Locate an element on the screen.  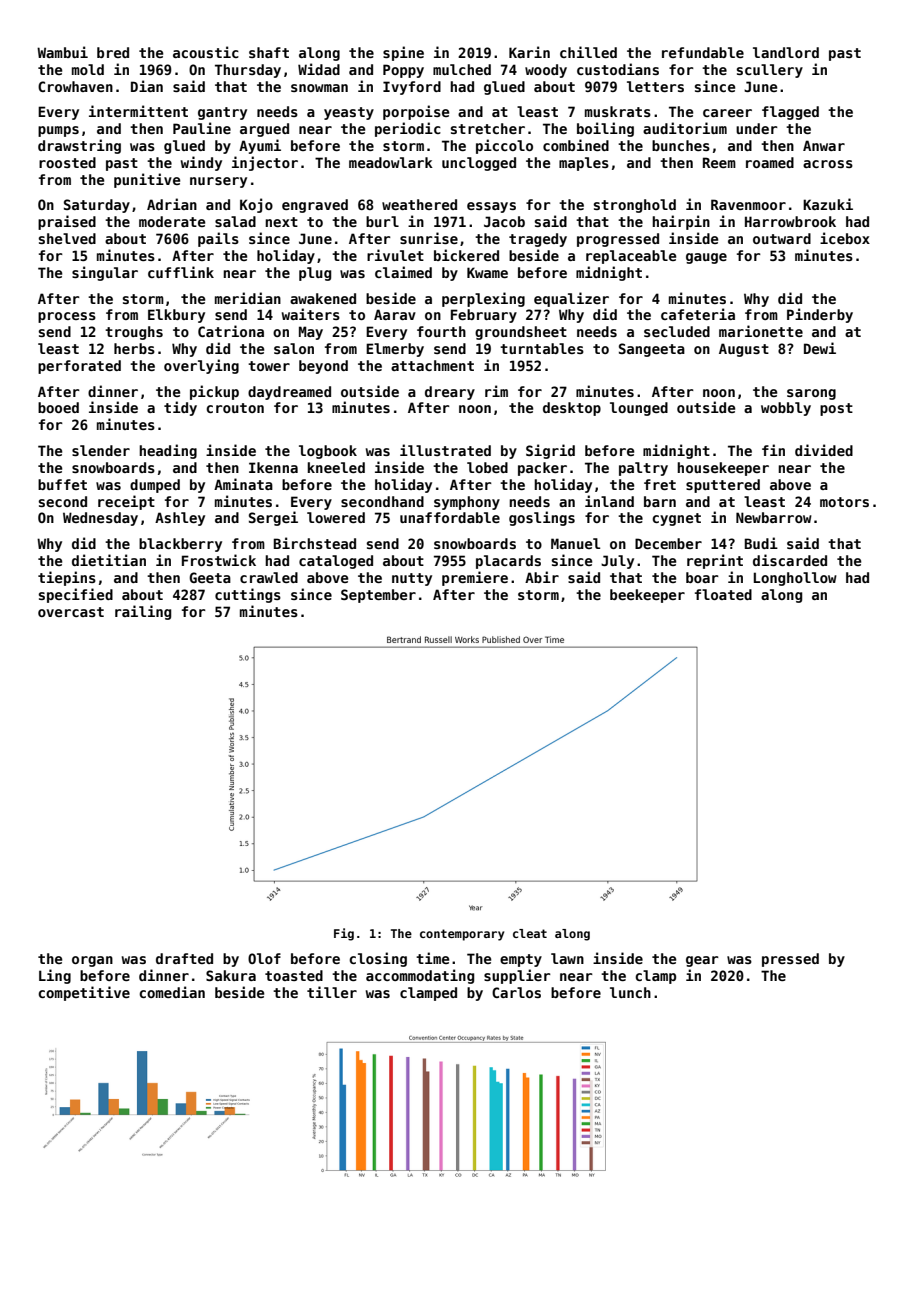
Carlos is located at coordinates (516, 992).
